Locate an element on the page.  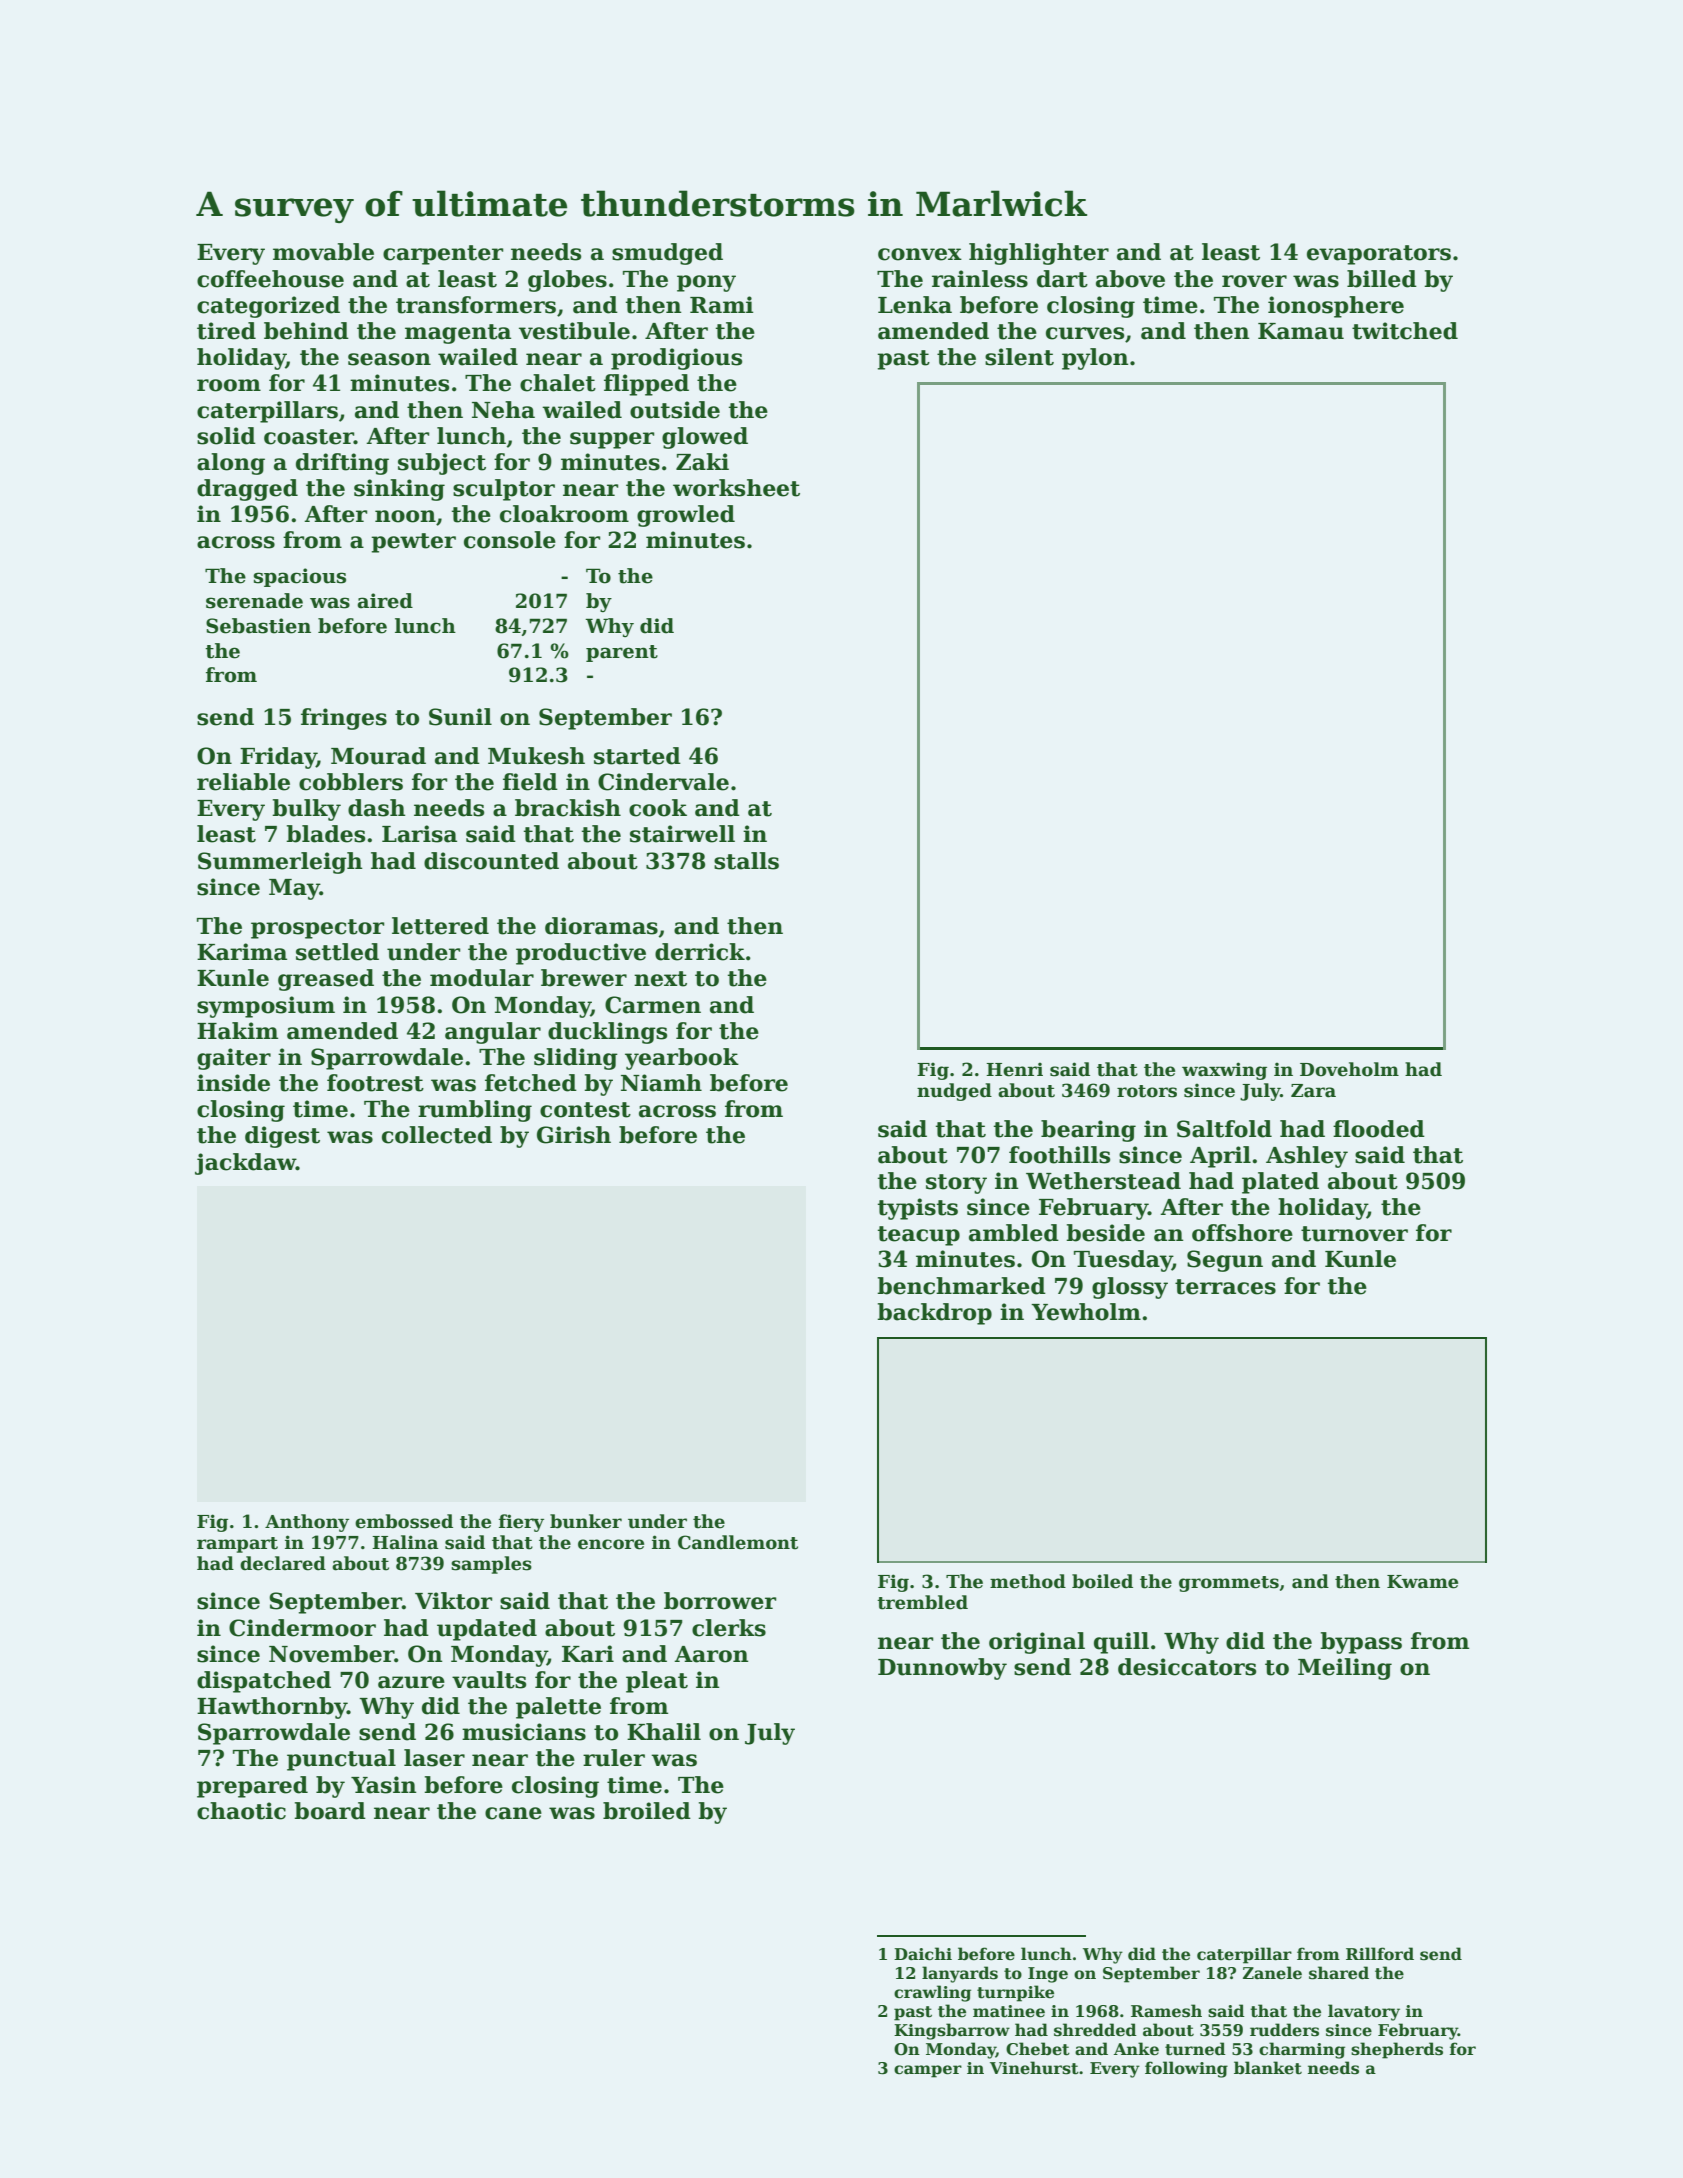
movable is located at coordinates (323, 252).
